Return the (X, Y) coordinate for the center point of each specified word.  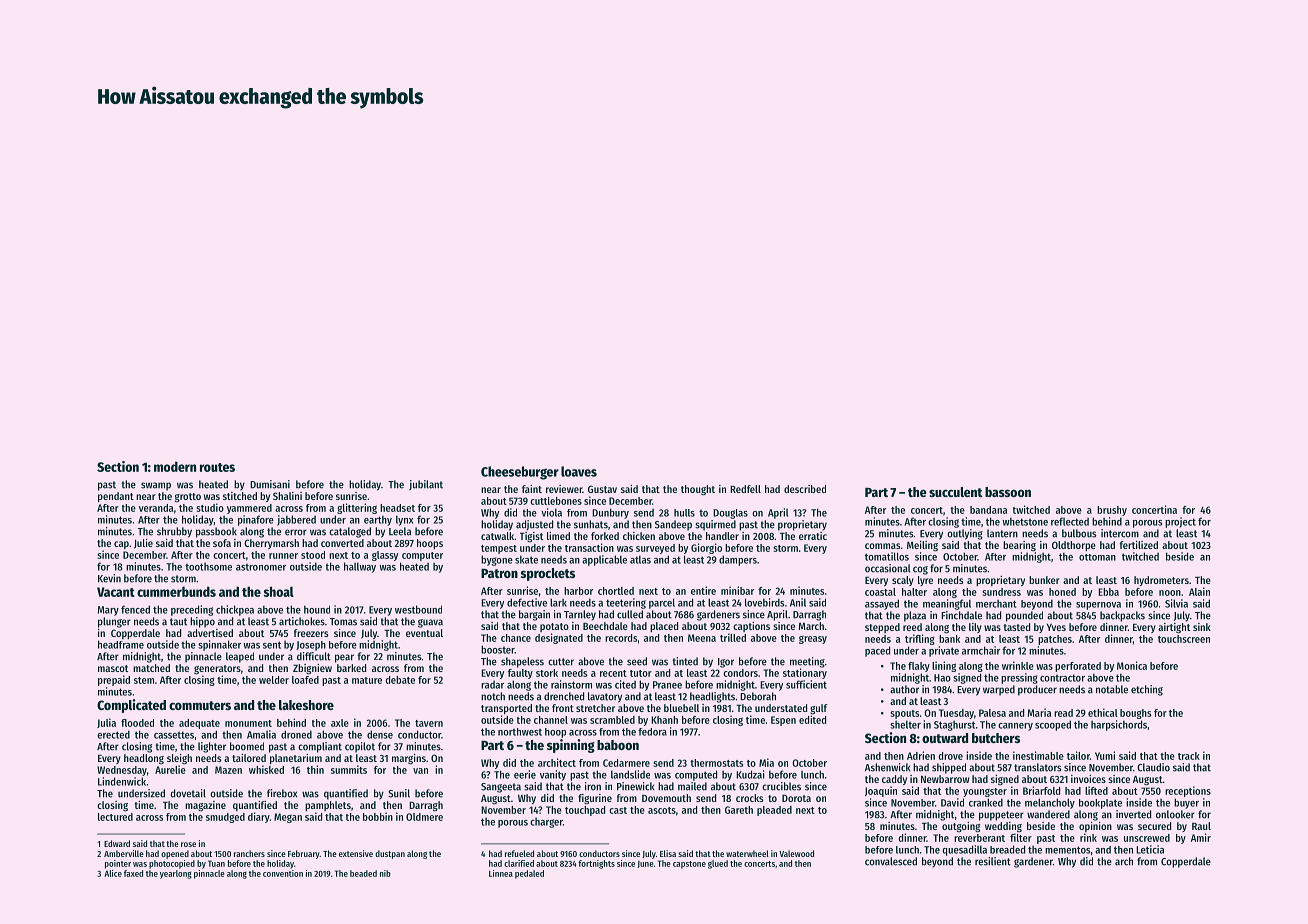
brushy (1112, 511)
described (805, 489)
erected (113, 734)
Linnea (501, 873)
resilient (993, 861)
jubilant (426, 485)
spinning (571, 746)
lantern (1002, 533)
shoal (279, 591)
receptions (1188, 791)
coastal (880, 592)
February (304, 854)
